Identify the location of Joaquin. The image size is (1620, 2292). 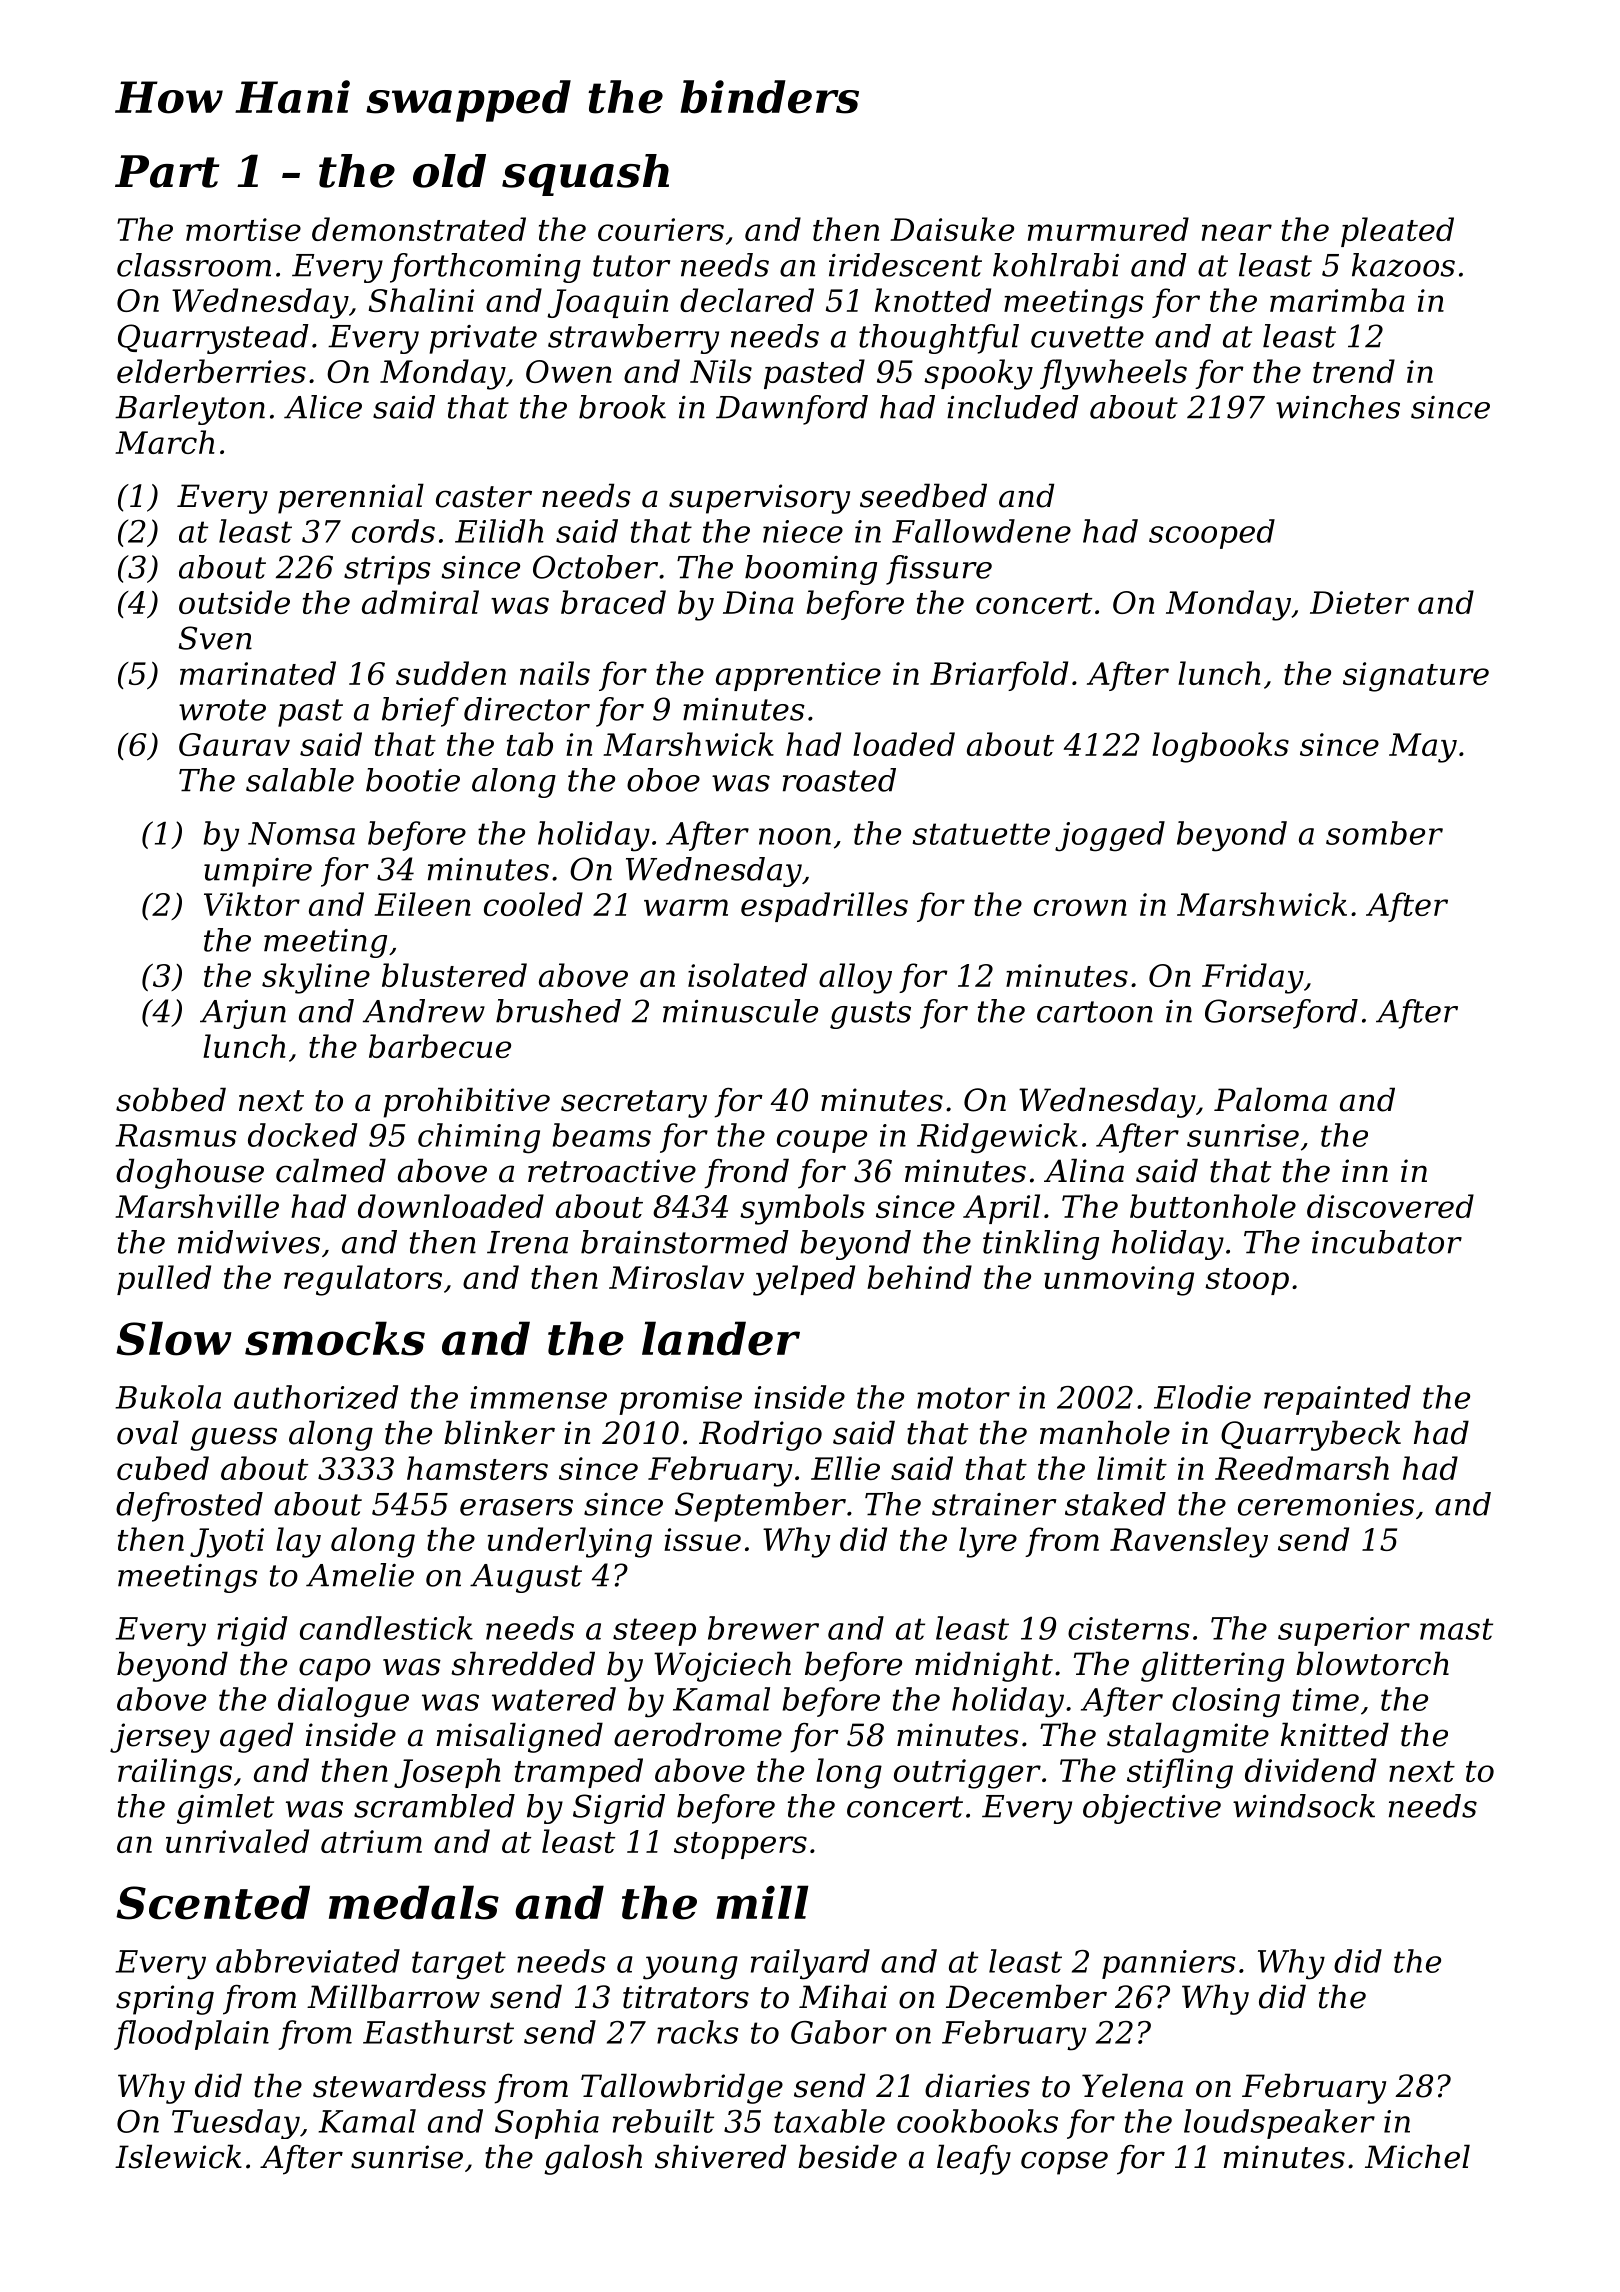
(607, 303).
